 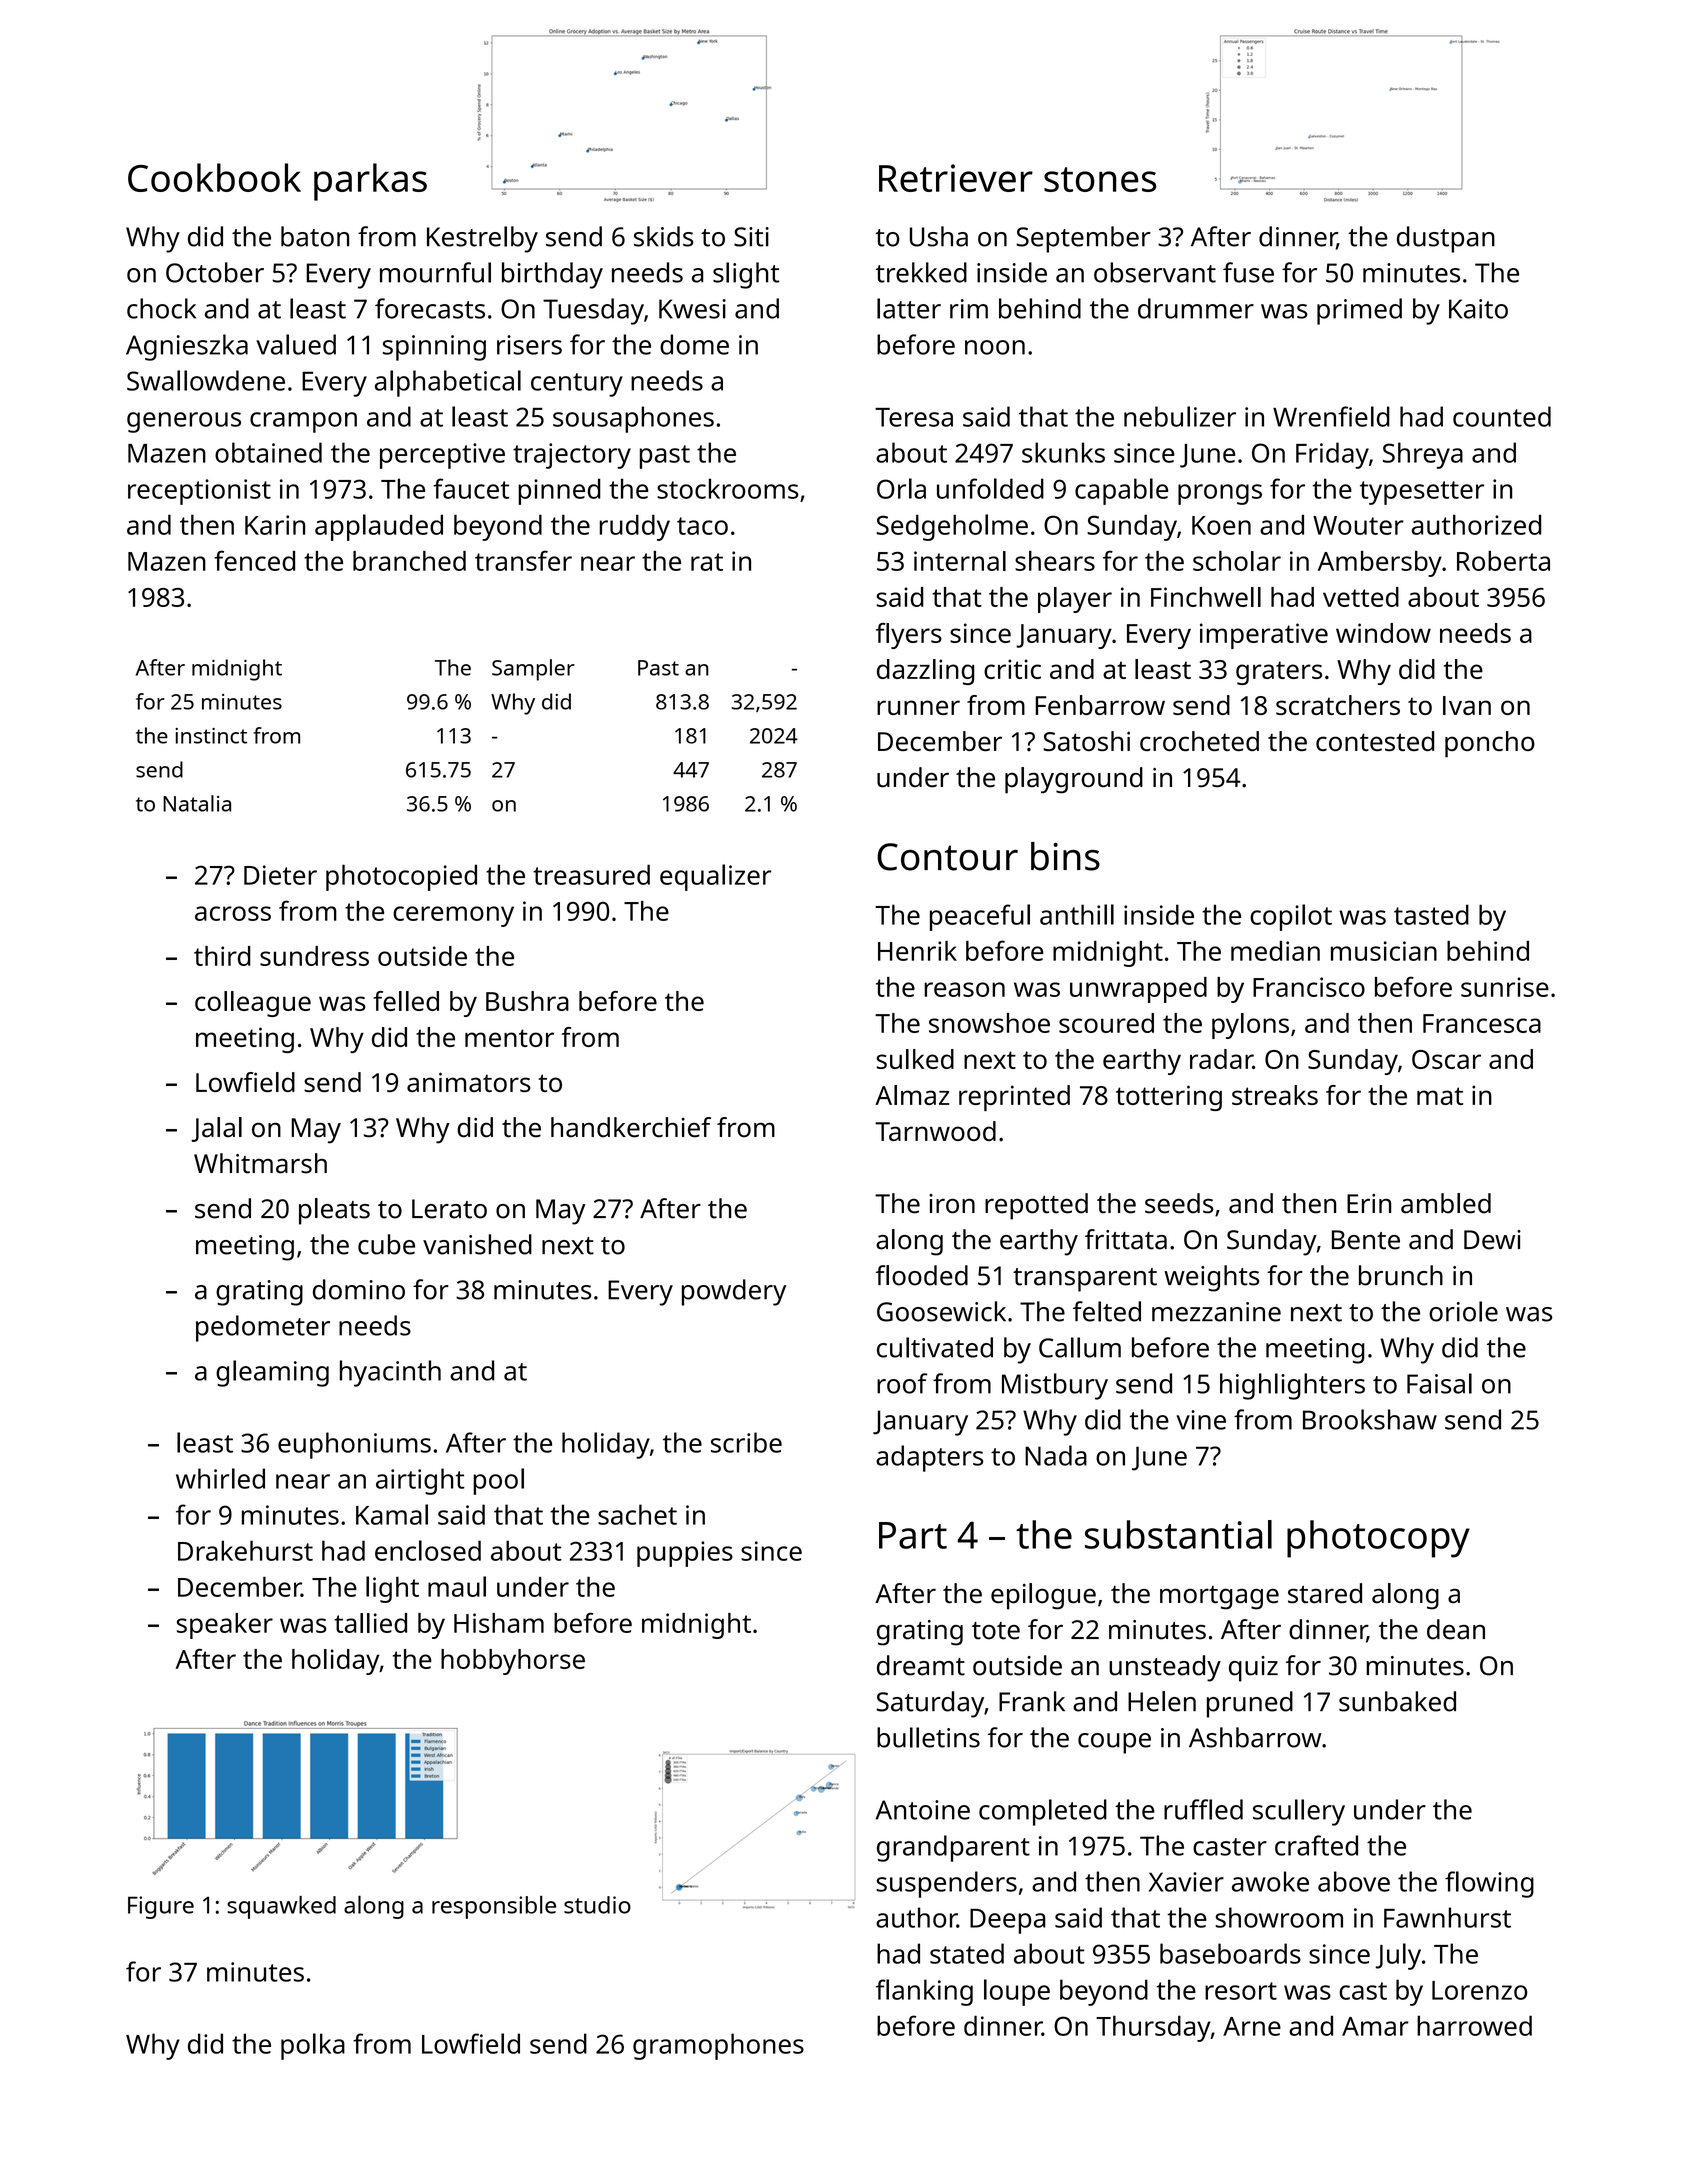 What do you see at coordinates (272, 1373) in the screenshot?
I see `gleaming` at bounding box center [272, 1373].
